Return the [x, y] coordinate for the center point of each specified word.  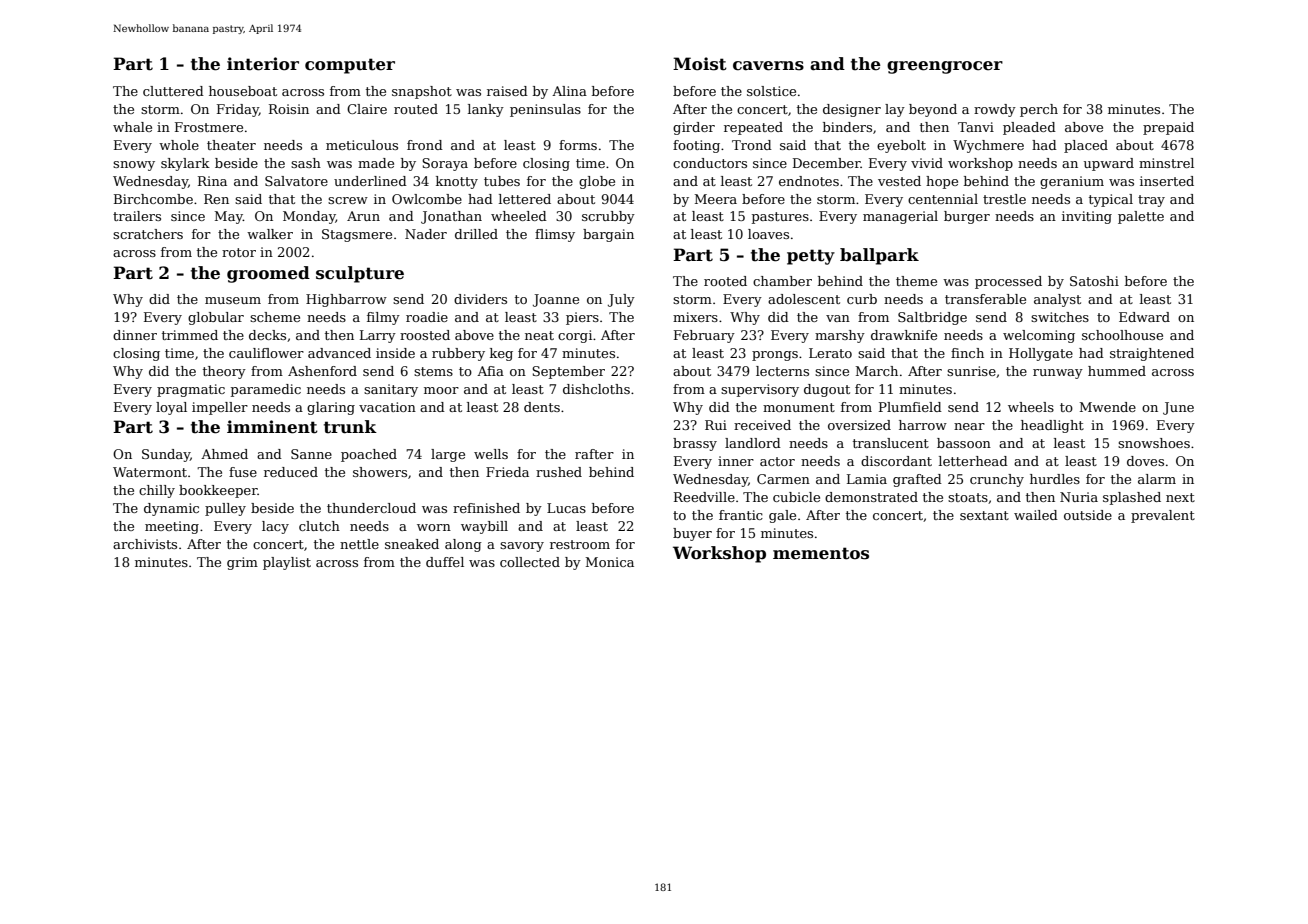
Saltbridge [932, 318]
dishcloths [596, 389]
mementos [821, 553]
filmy [383, 318]
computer [350, 66]
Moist [700, 64]
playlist [287, 563]
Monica [610, 562]
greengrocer [945, 67]
